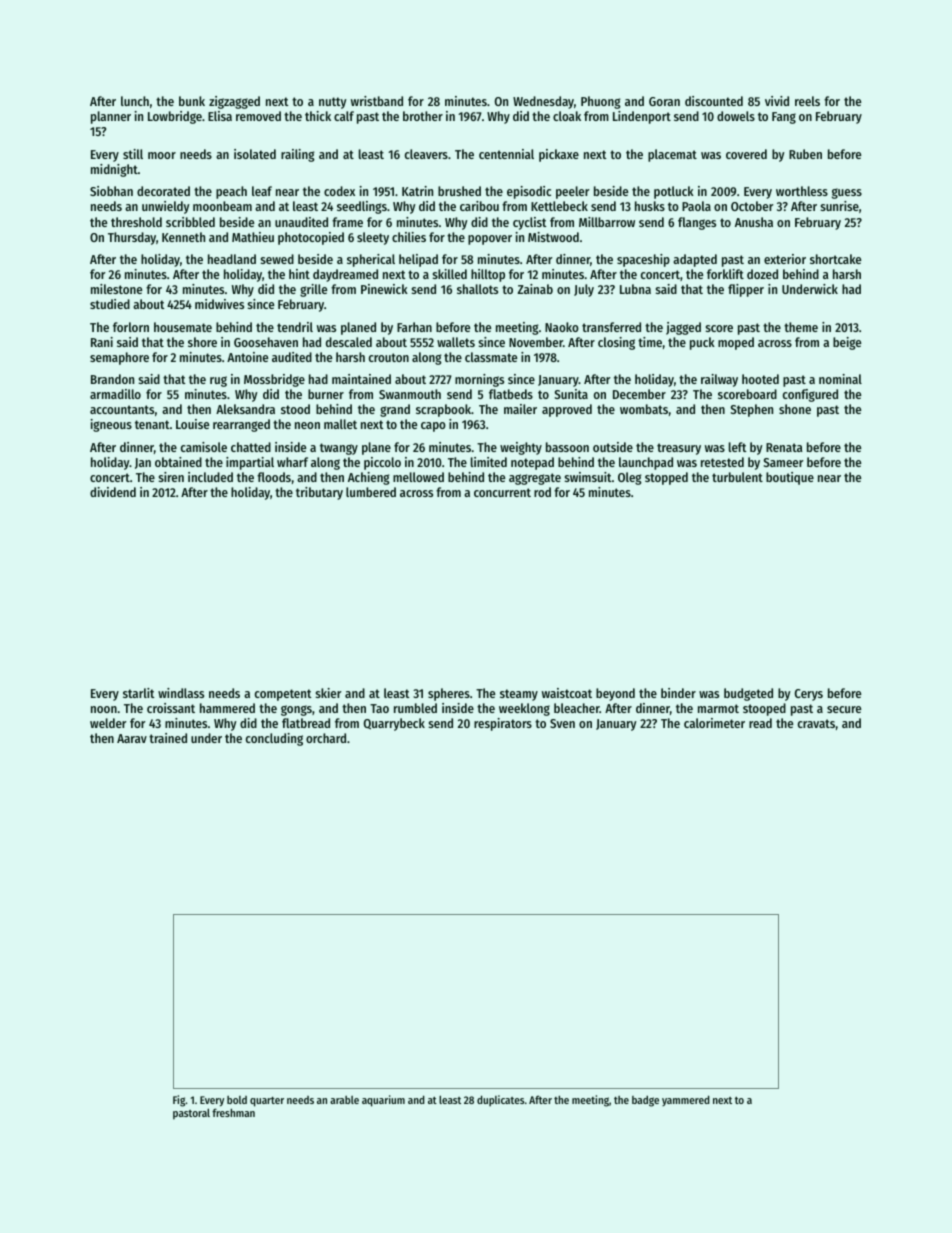 This screenshot has width=952, height=1233. What do you see at coordinates (805, 154) in the screenshot?
I see `Ruben` at bounding box center [805, 154].
